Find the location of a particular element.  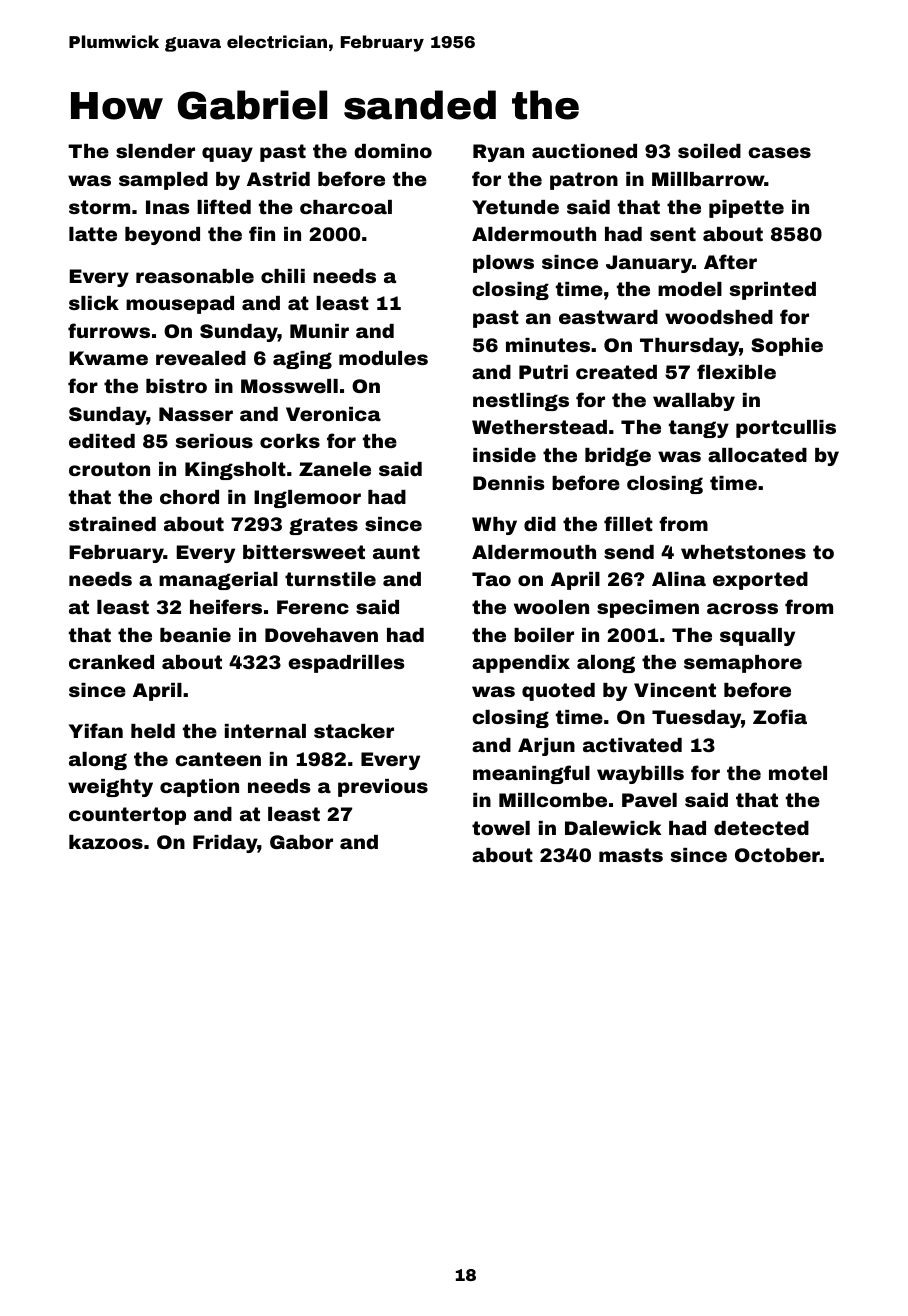

fillet is located at coordinates (628, 523).
